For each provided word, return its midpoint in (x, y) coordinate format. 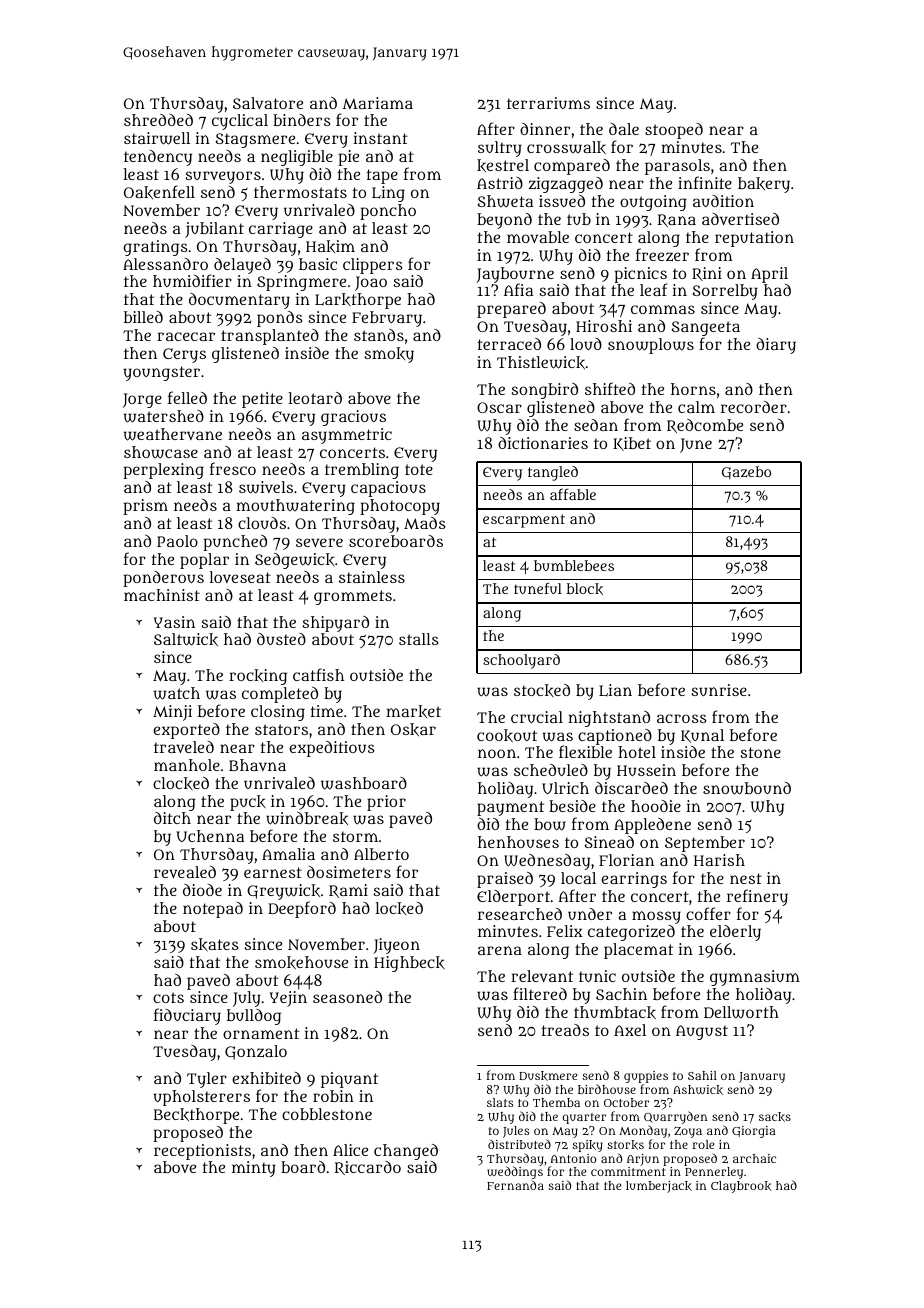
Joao (371, 283)
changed (406, 1152)
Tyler (207, 1080)
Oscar (499, 407)
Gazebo (746, 473)
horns (693, 389)
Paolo (177, 541)
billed (143, 317)
